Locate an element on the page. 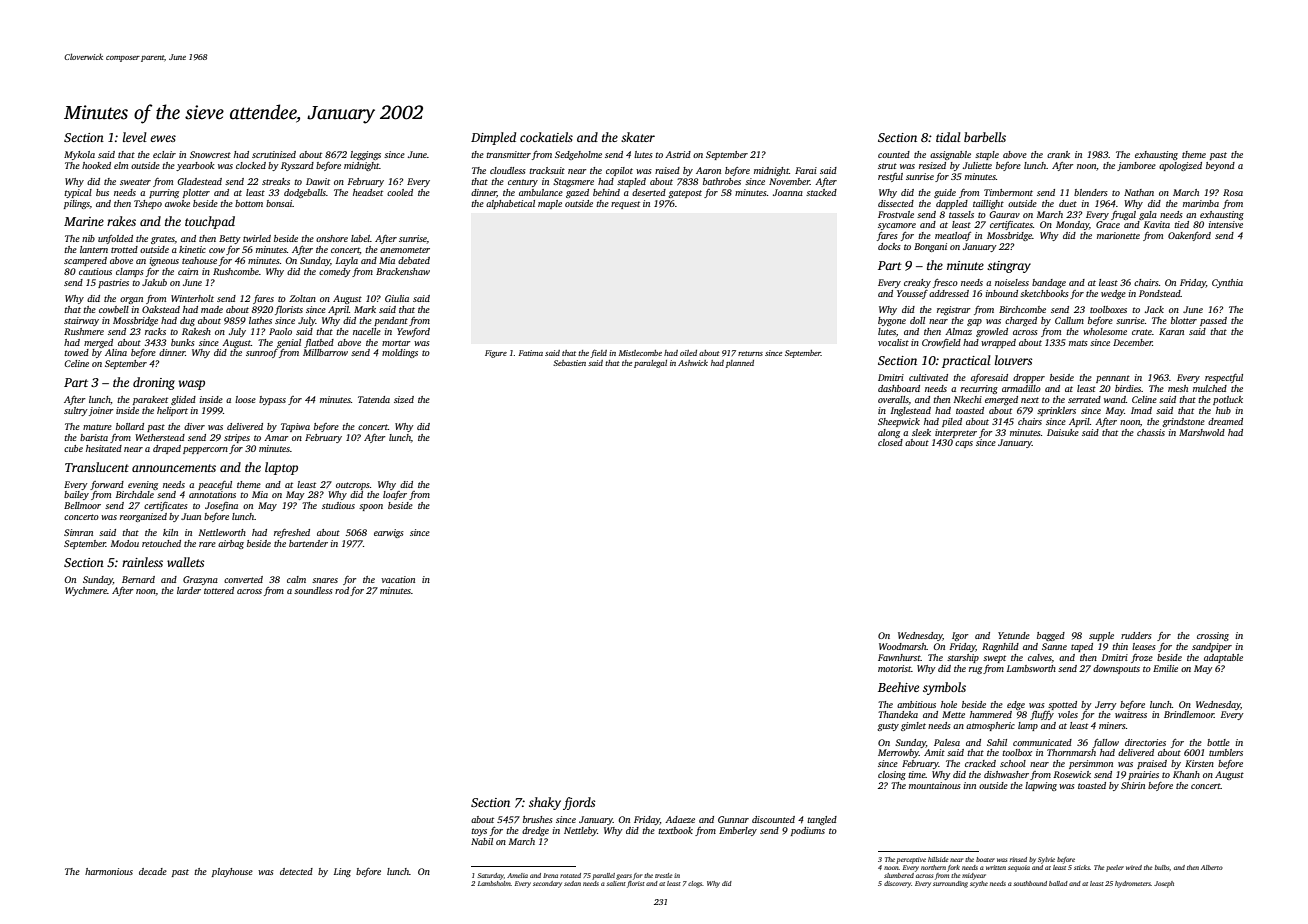 This document has width=1308, height=924. Dawit is located at coordinates (318, 181).
